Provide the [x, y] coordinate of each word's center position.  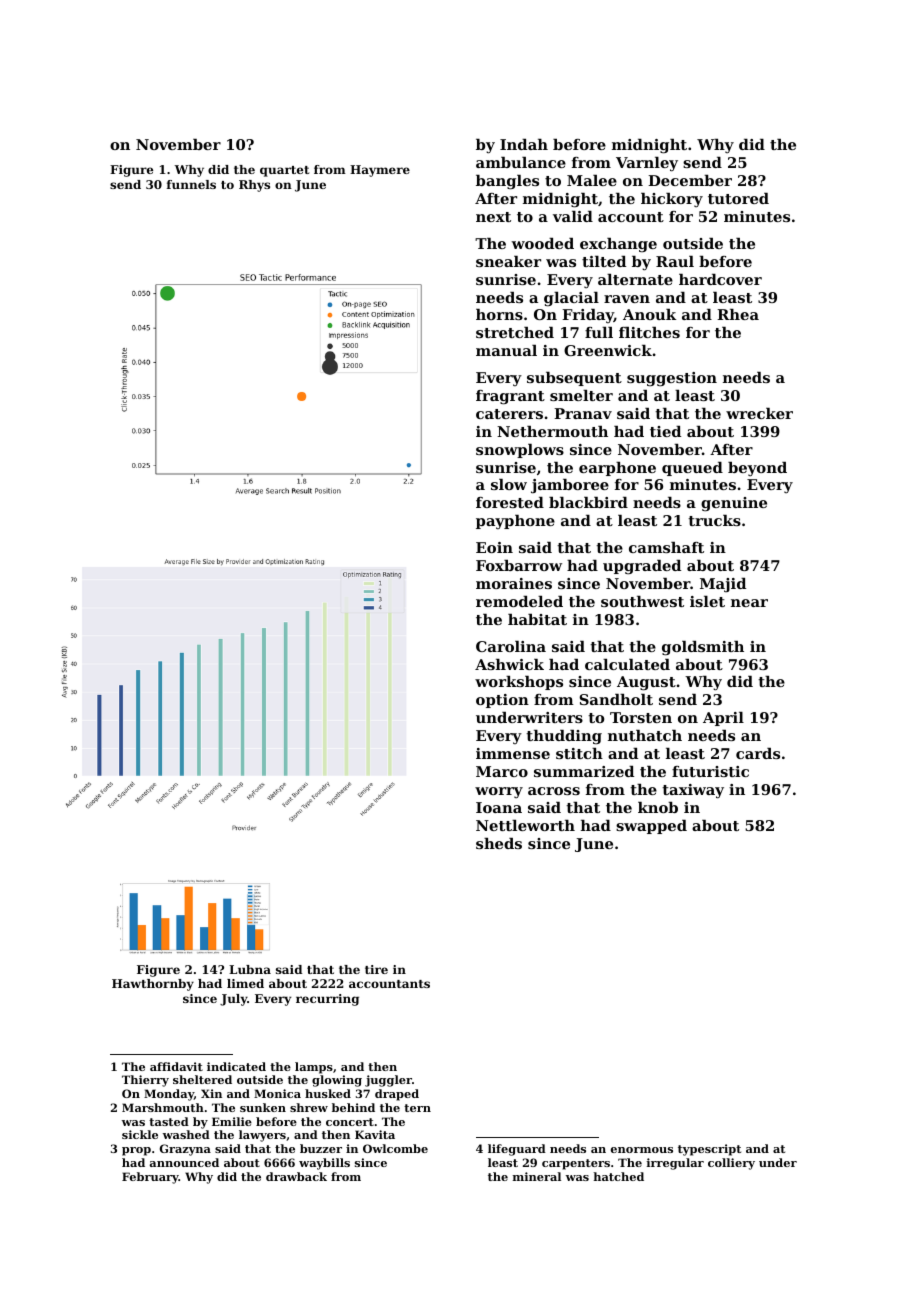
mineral [537, 1176]
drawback [296, 1176]
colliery [731, 1164]
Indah [524, 144]
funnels [191, 184]
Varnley [647, 164]
